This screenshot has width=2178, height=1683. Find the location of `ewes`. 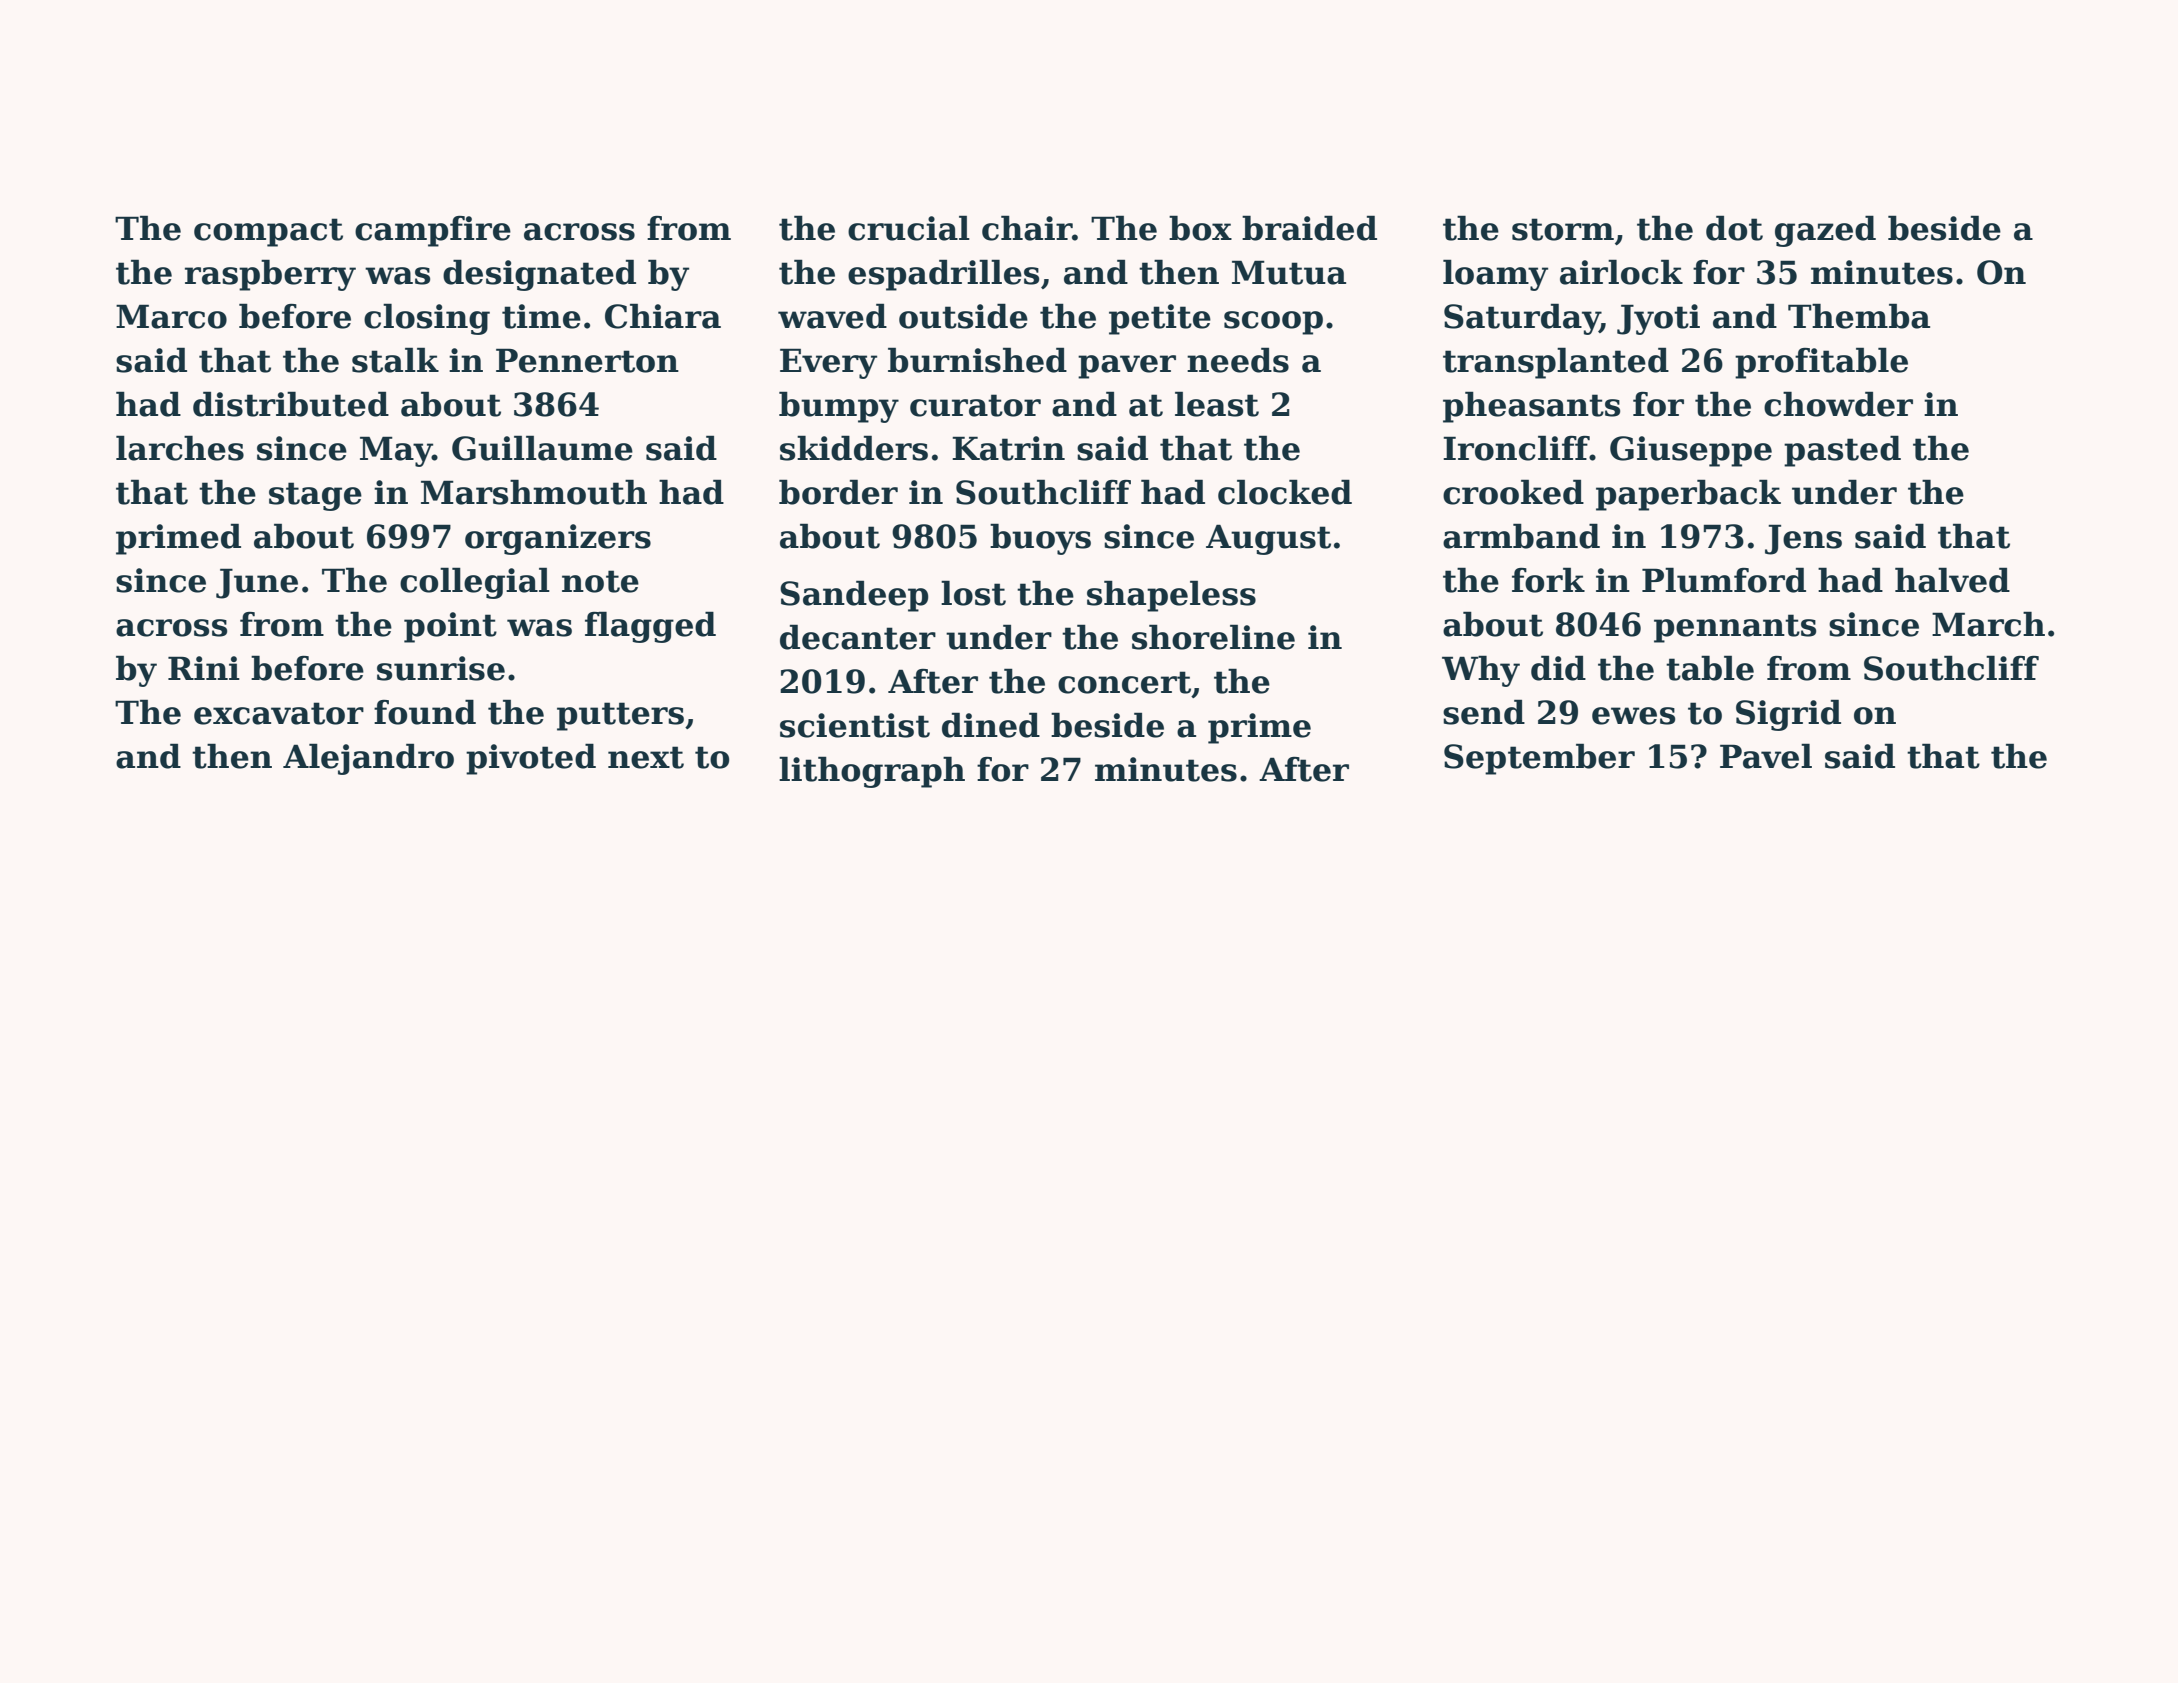

ewes is located at coordinates (1633, 716).
